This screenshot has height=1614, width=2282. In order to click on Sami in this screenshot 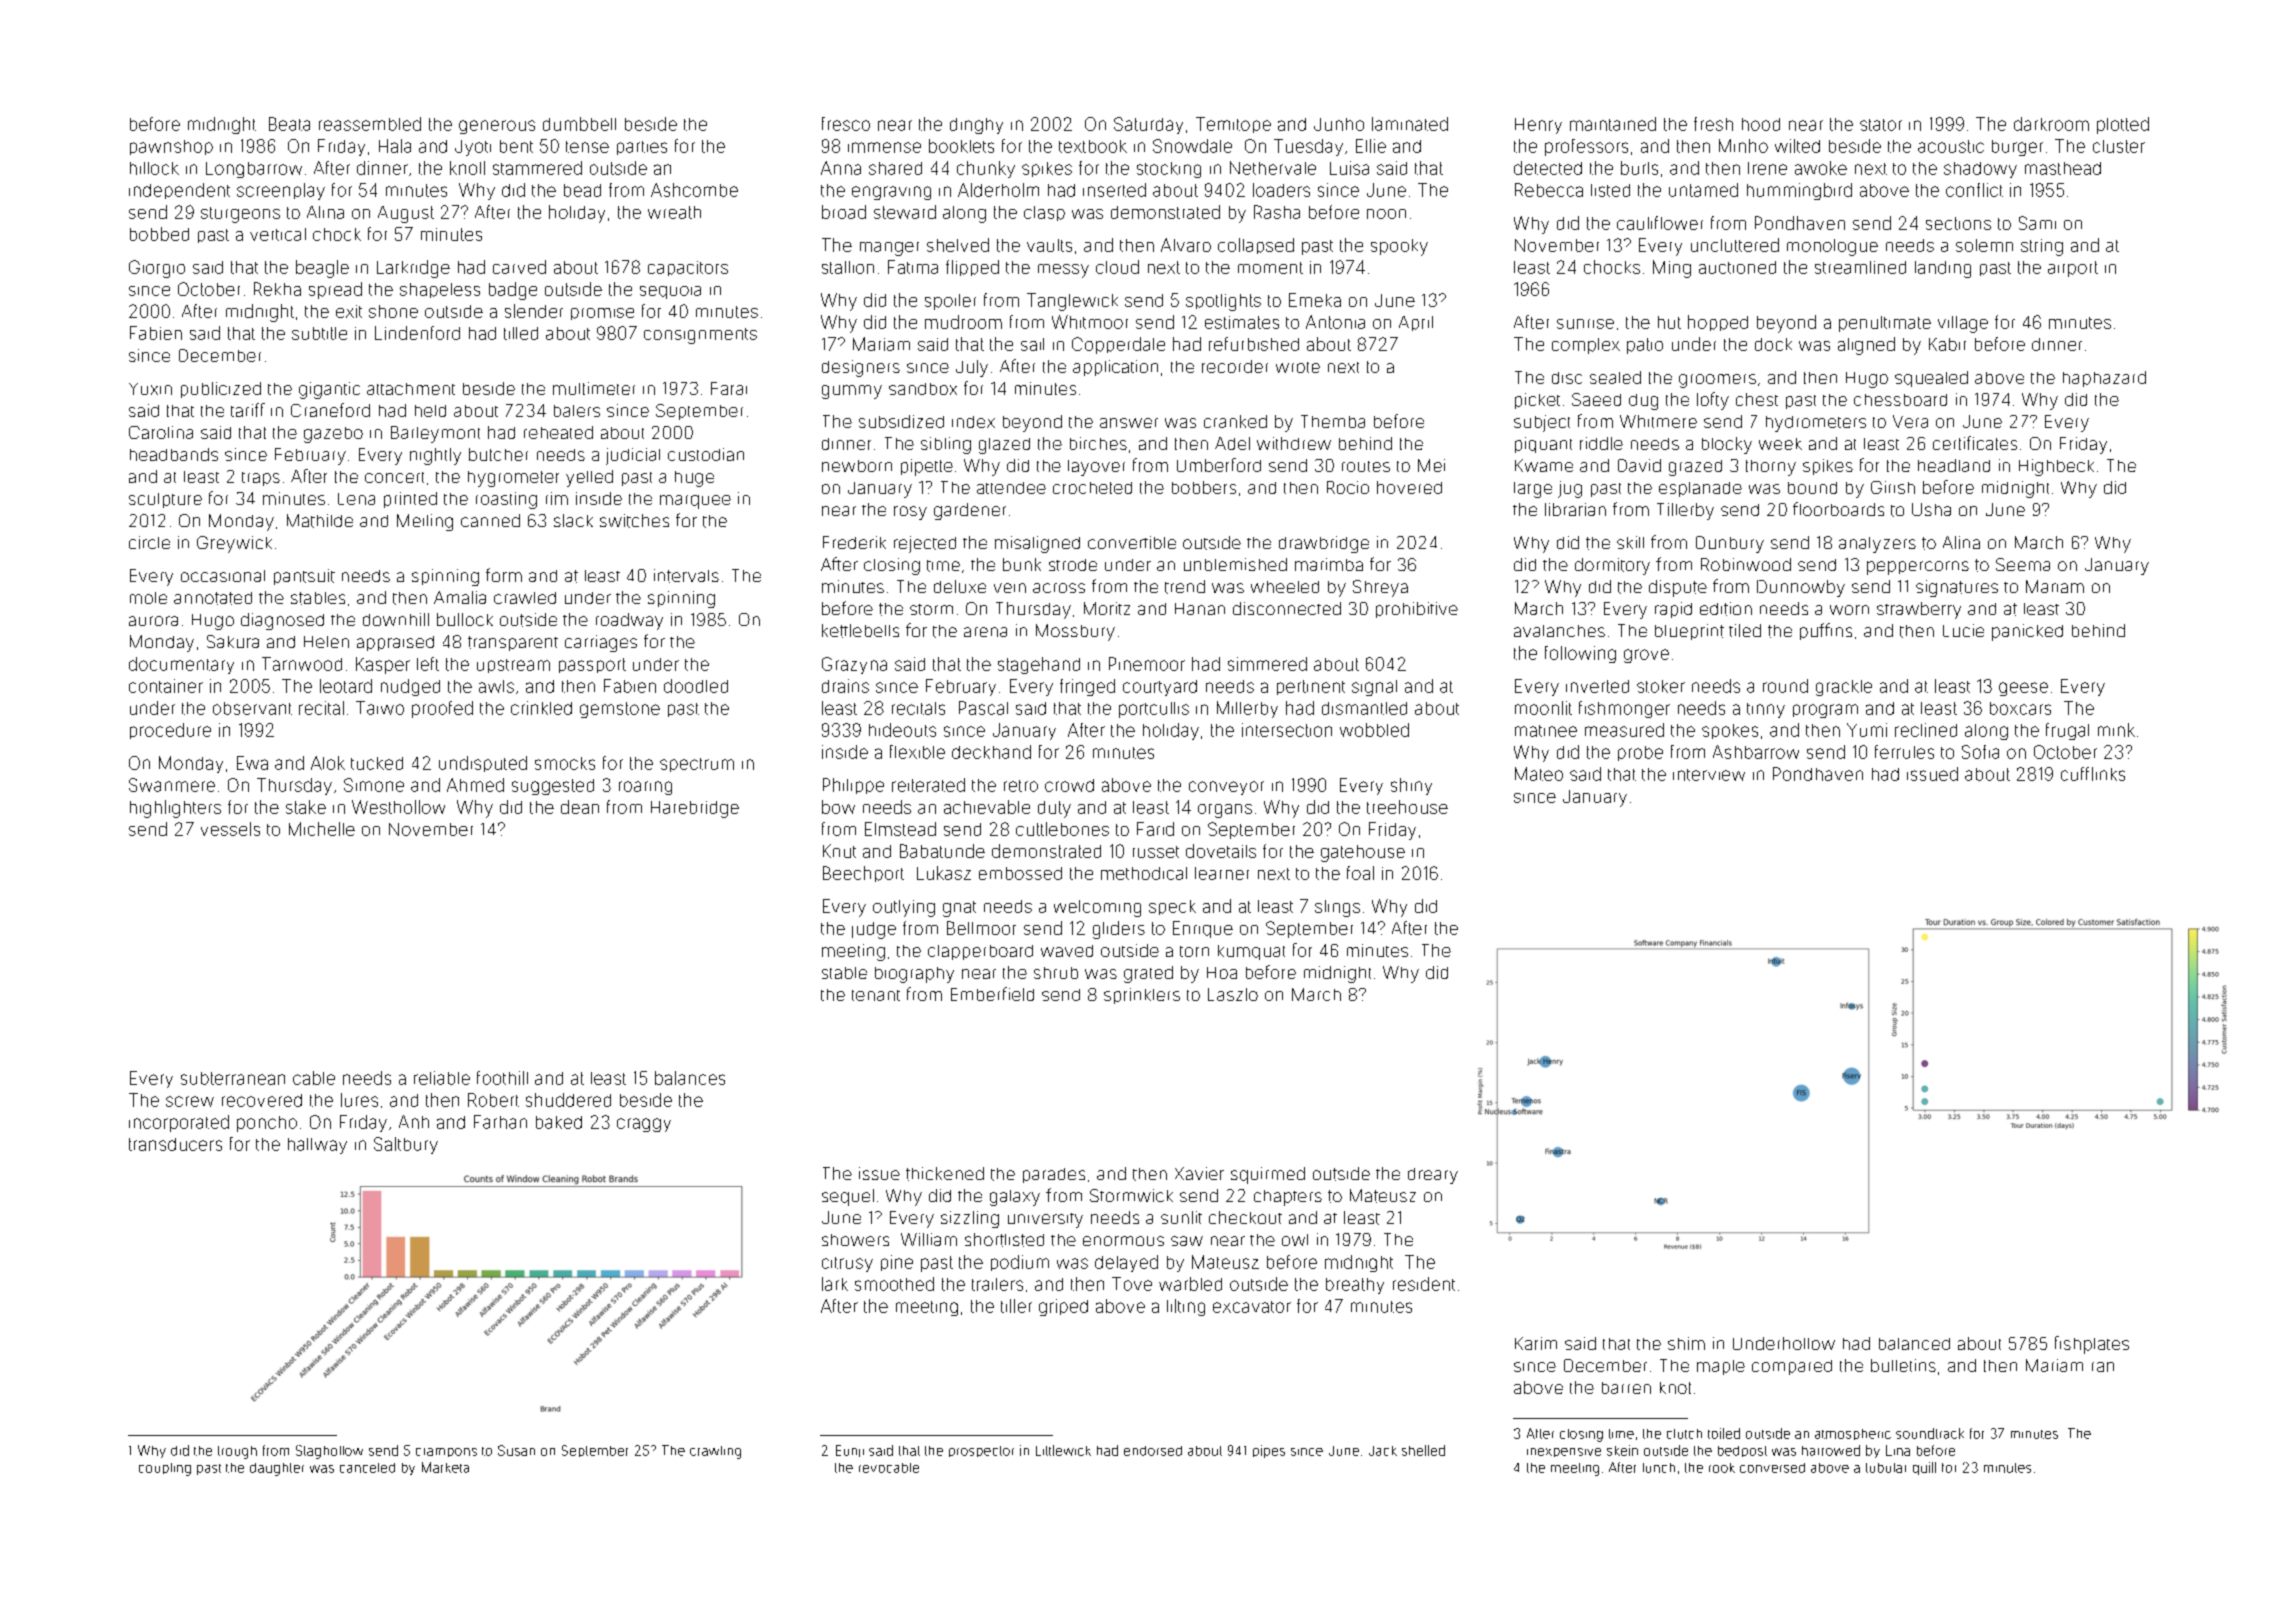, I will do `click(2037, 223)`.
